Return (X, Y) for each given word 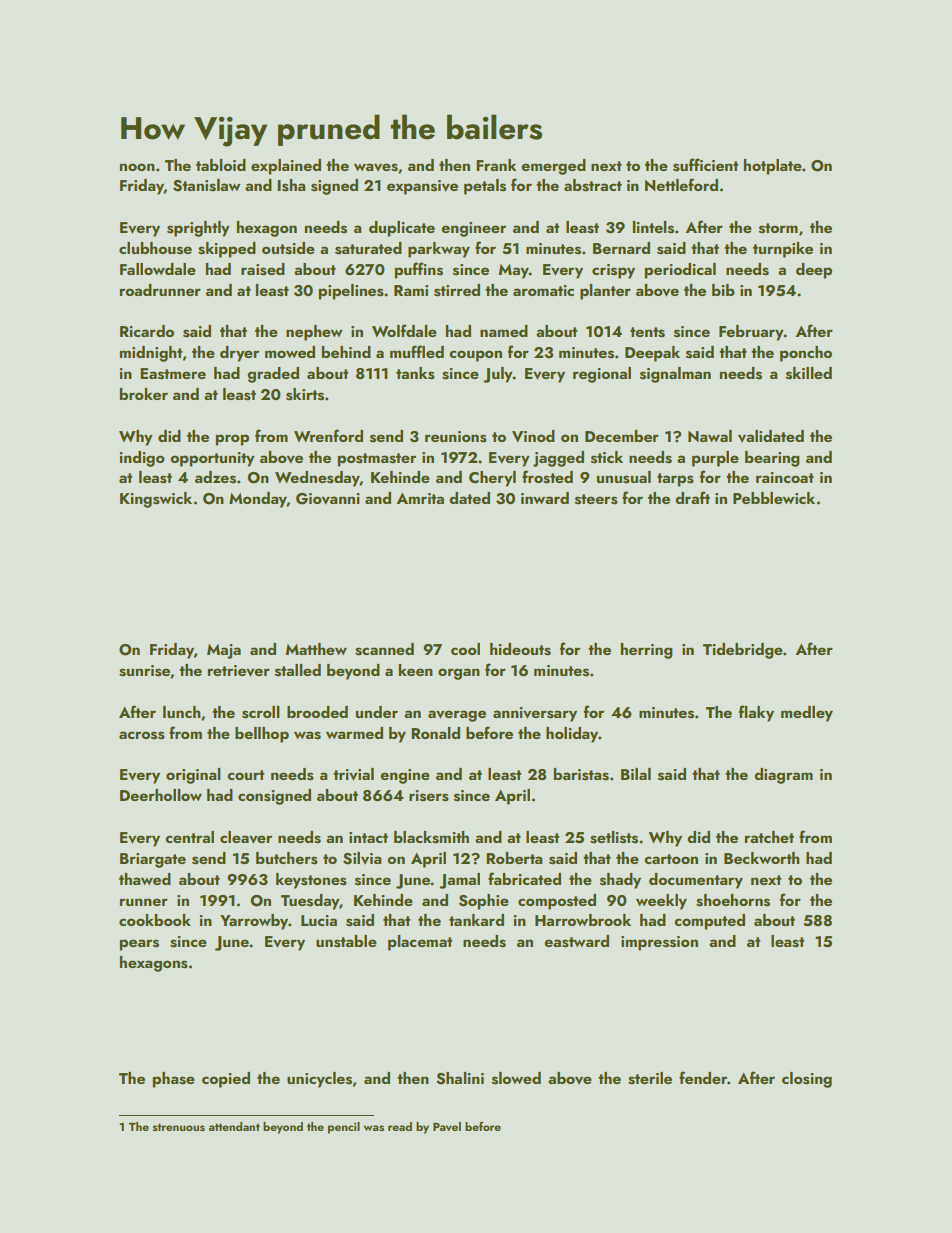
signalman (675, 375)
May (514, 271)
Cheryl (492, 479)
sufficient (705, 165)
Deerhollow (161, 795)
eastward (576, 941)
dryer (239, 354)
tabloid (221, 165)
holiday (572, 735)
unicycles (319, 1080)
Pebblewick (774, 498)
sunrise (144, 671)
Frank (496, 165)
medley (807, 714)
